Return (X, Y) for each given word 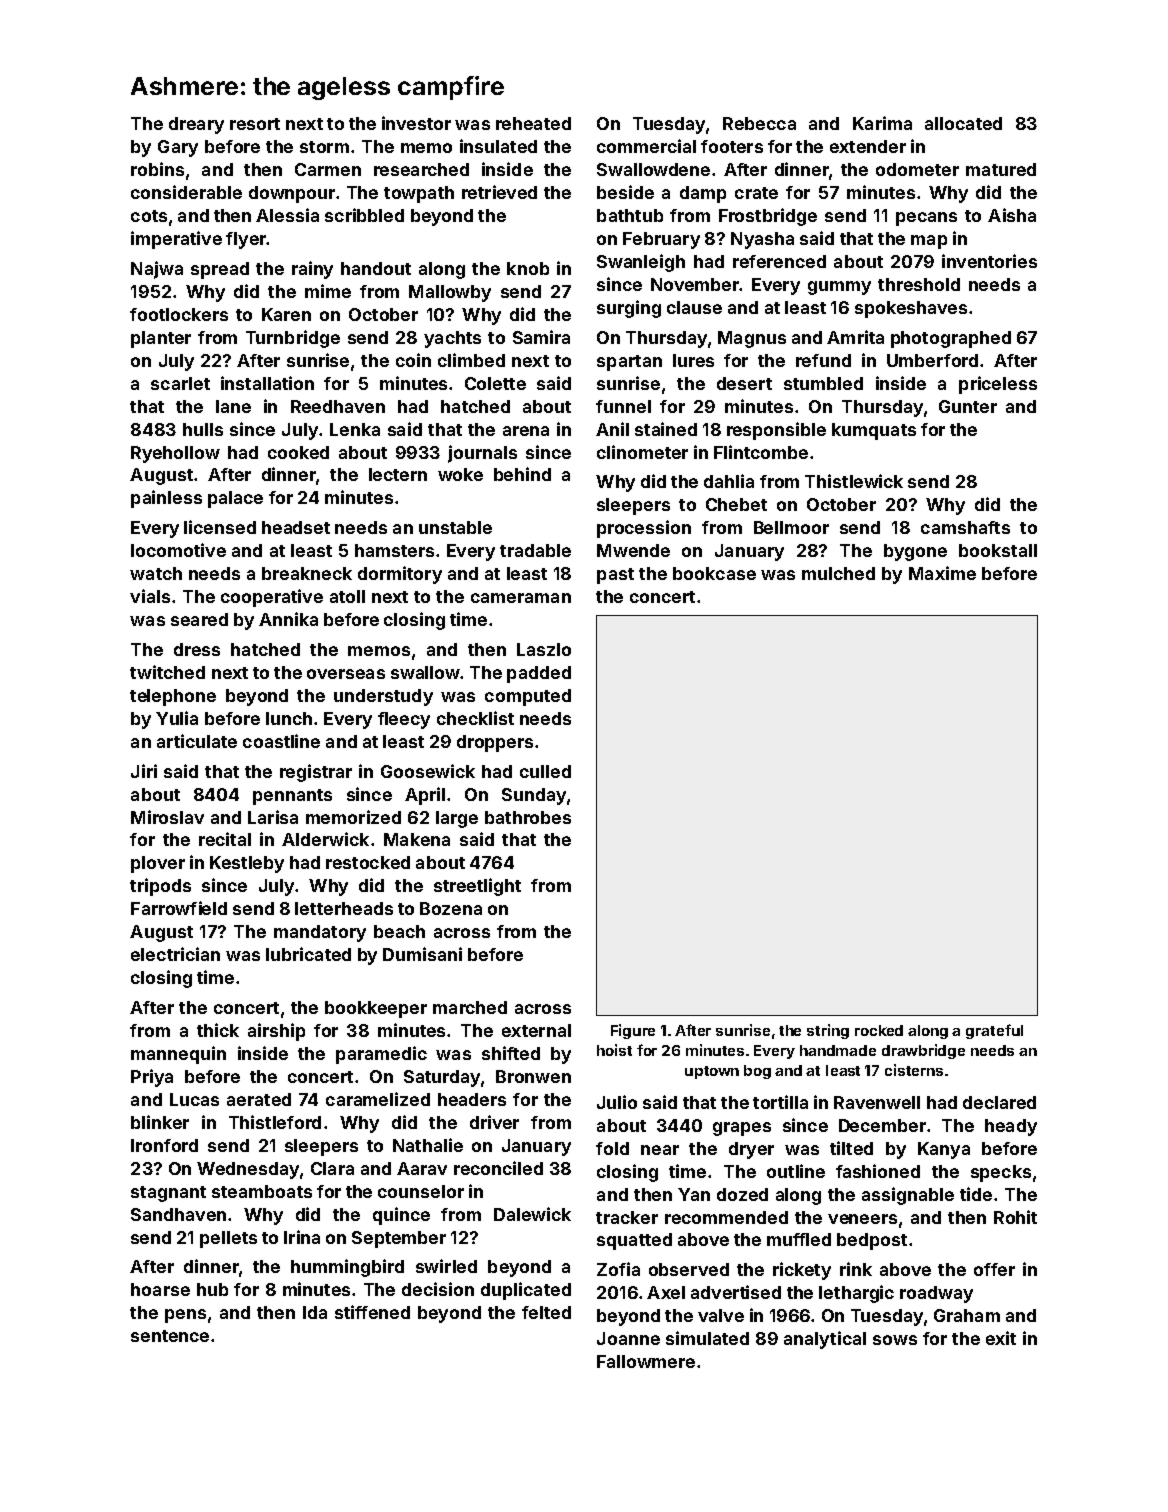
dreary (196, 125)
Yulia (177, 718)
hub (212, 1289)
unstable (455, 527)
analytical (825, 1340)
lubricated (308, 954)
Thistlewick (854, 481)
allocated (963, 123)
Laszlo (544, 649)
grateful (994, 1031)
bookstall (998, 550)
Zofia (618, 1269)
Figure (633, 1031)
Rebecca (759, 123)
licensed (220, 527)
